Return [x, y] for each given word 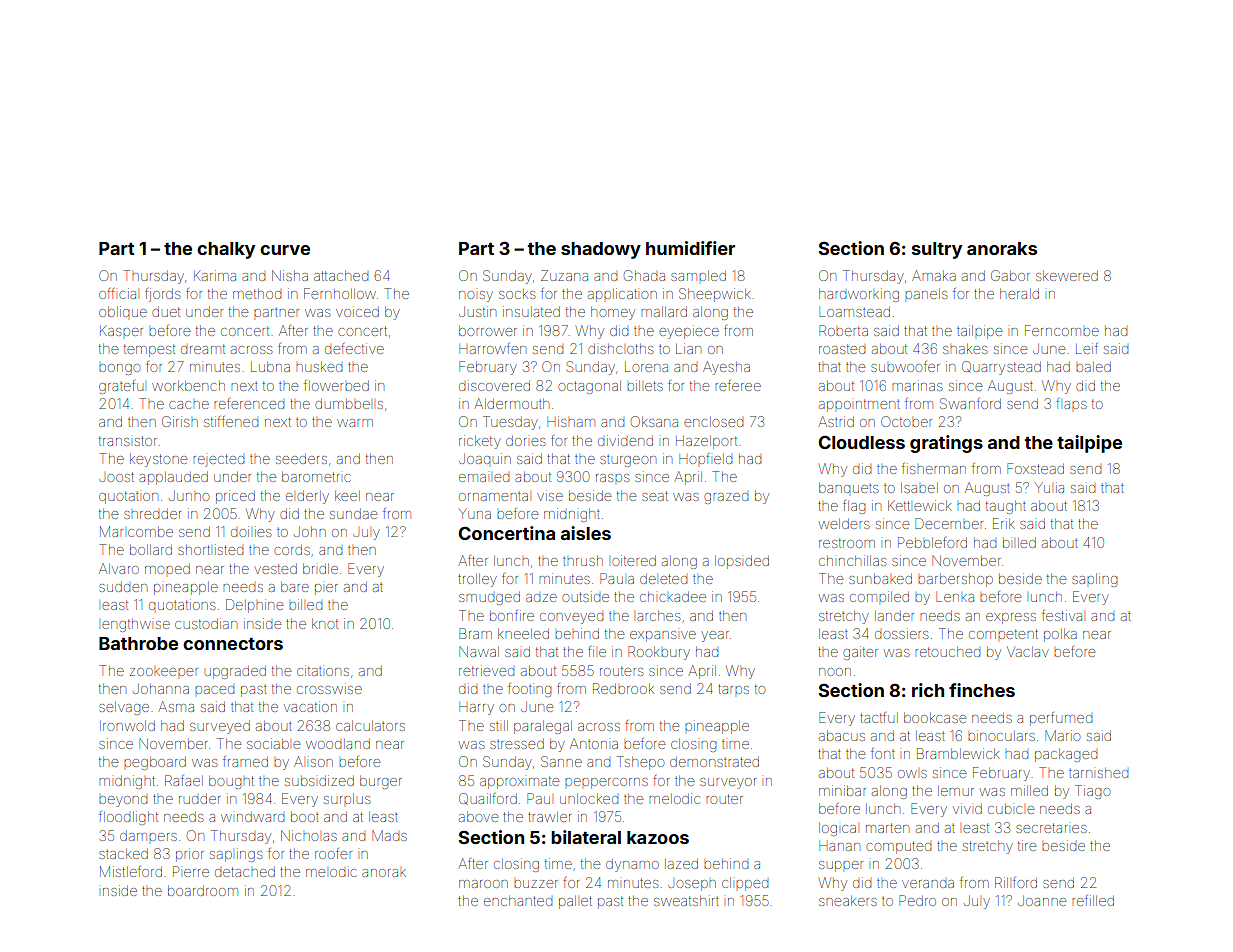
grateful [121, 387]
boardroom [203, 891]
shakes [965, 349]
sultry [937, 250]
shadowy [601, 250]
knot [325, 624]
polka [1060, 635]
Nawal [479, 651]
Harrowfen [492, 348]
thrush [583, 561]
